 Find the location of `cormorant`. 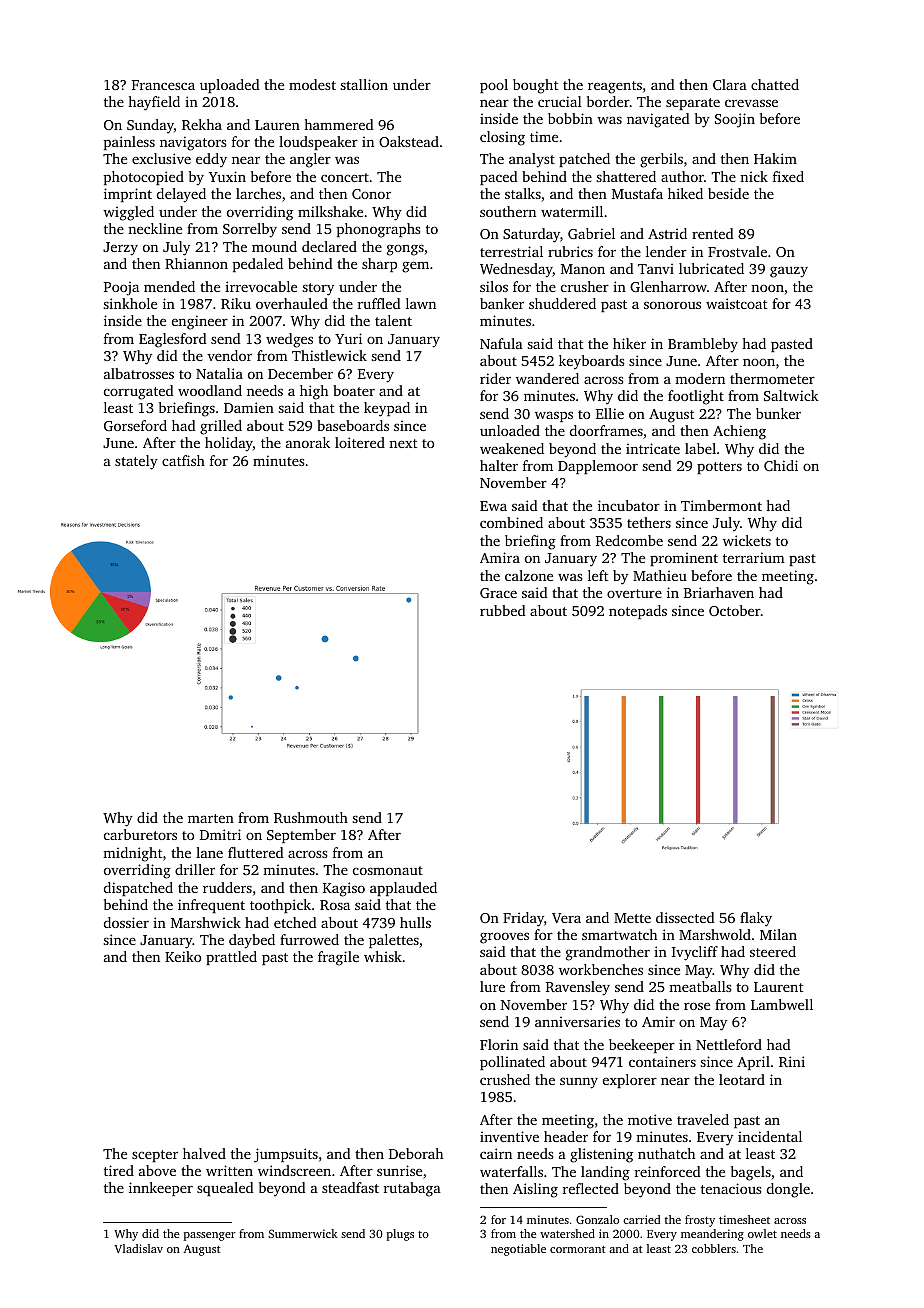

cormorant is located at coordinates (578, 1249).
